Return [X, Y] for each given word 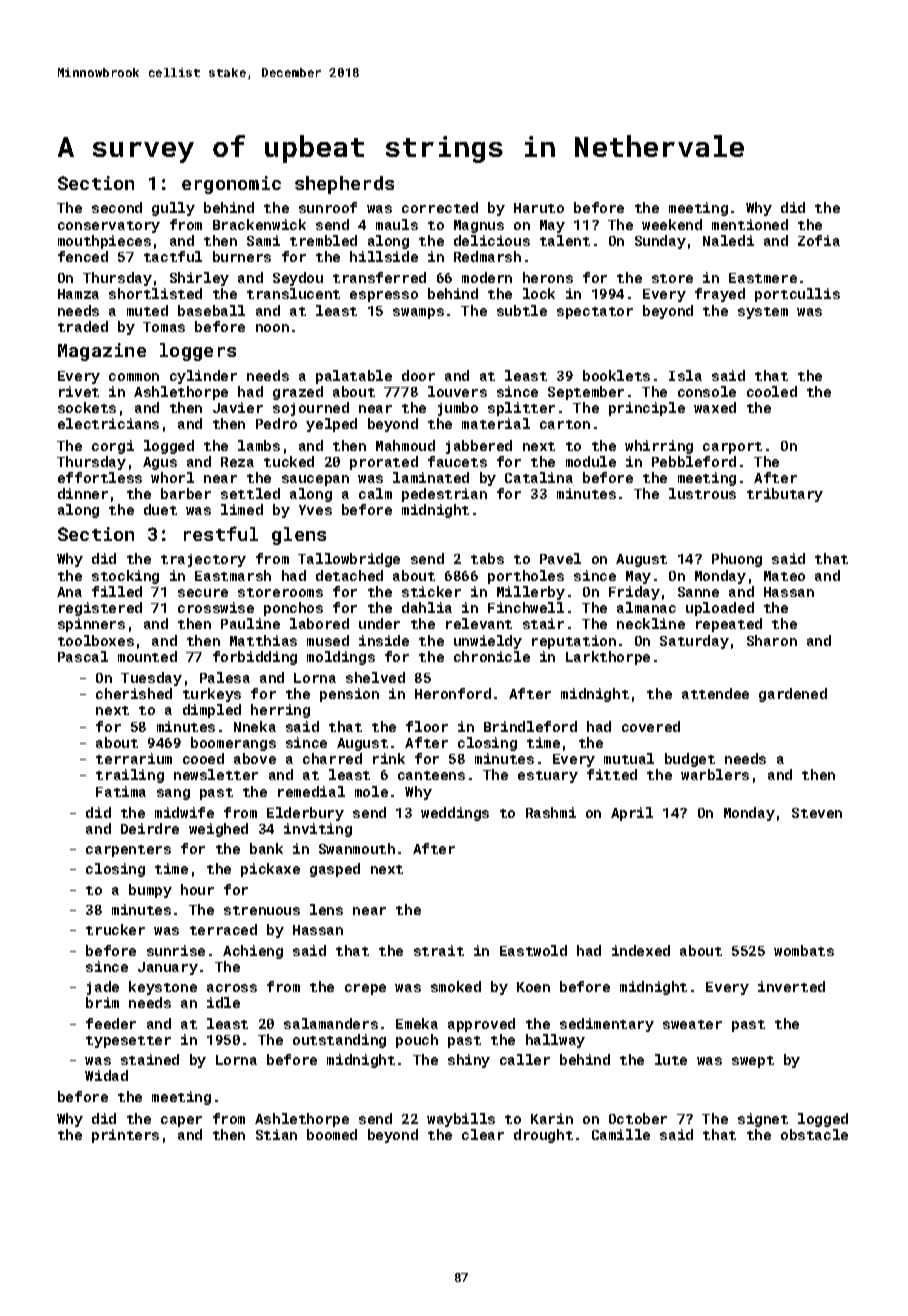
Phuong [737, 560]
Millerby [531, 593]
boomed [332, 1134]
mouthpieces [104, 242]
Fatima [121, 791]
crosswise [216, 607]
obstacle [814, 1134]
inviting [318, 830]
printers [125, 1136]
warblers [715, 774]
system [763, 313]
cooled [772, 391]
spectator [595, 313]
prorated [384, 463]
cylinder [203, 377]
